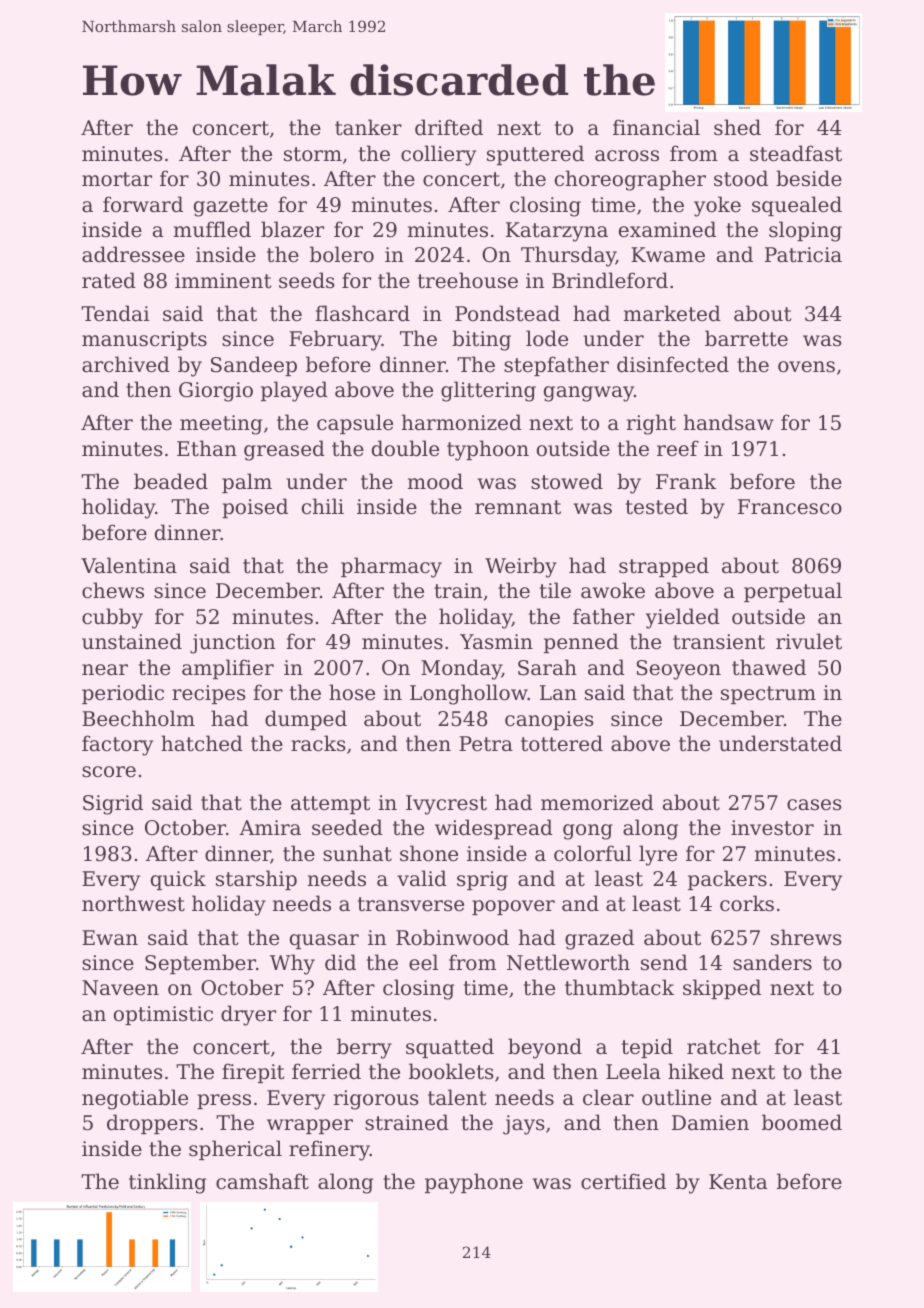  I want to click on gangway, so click(589, 394).
